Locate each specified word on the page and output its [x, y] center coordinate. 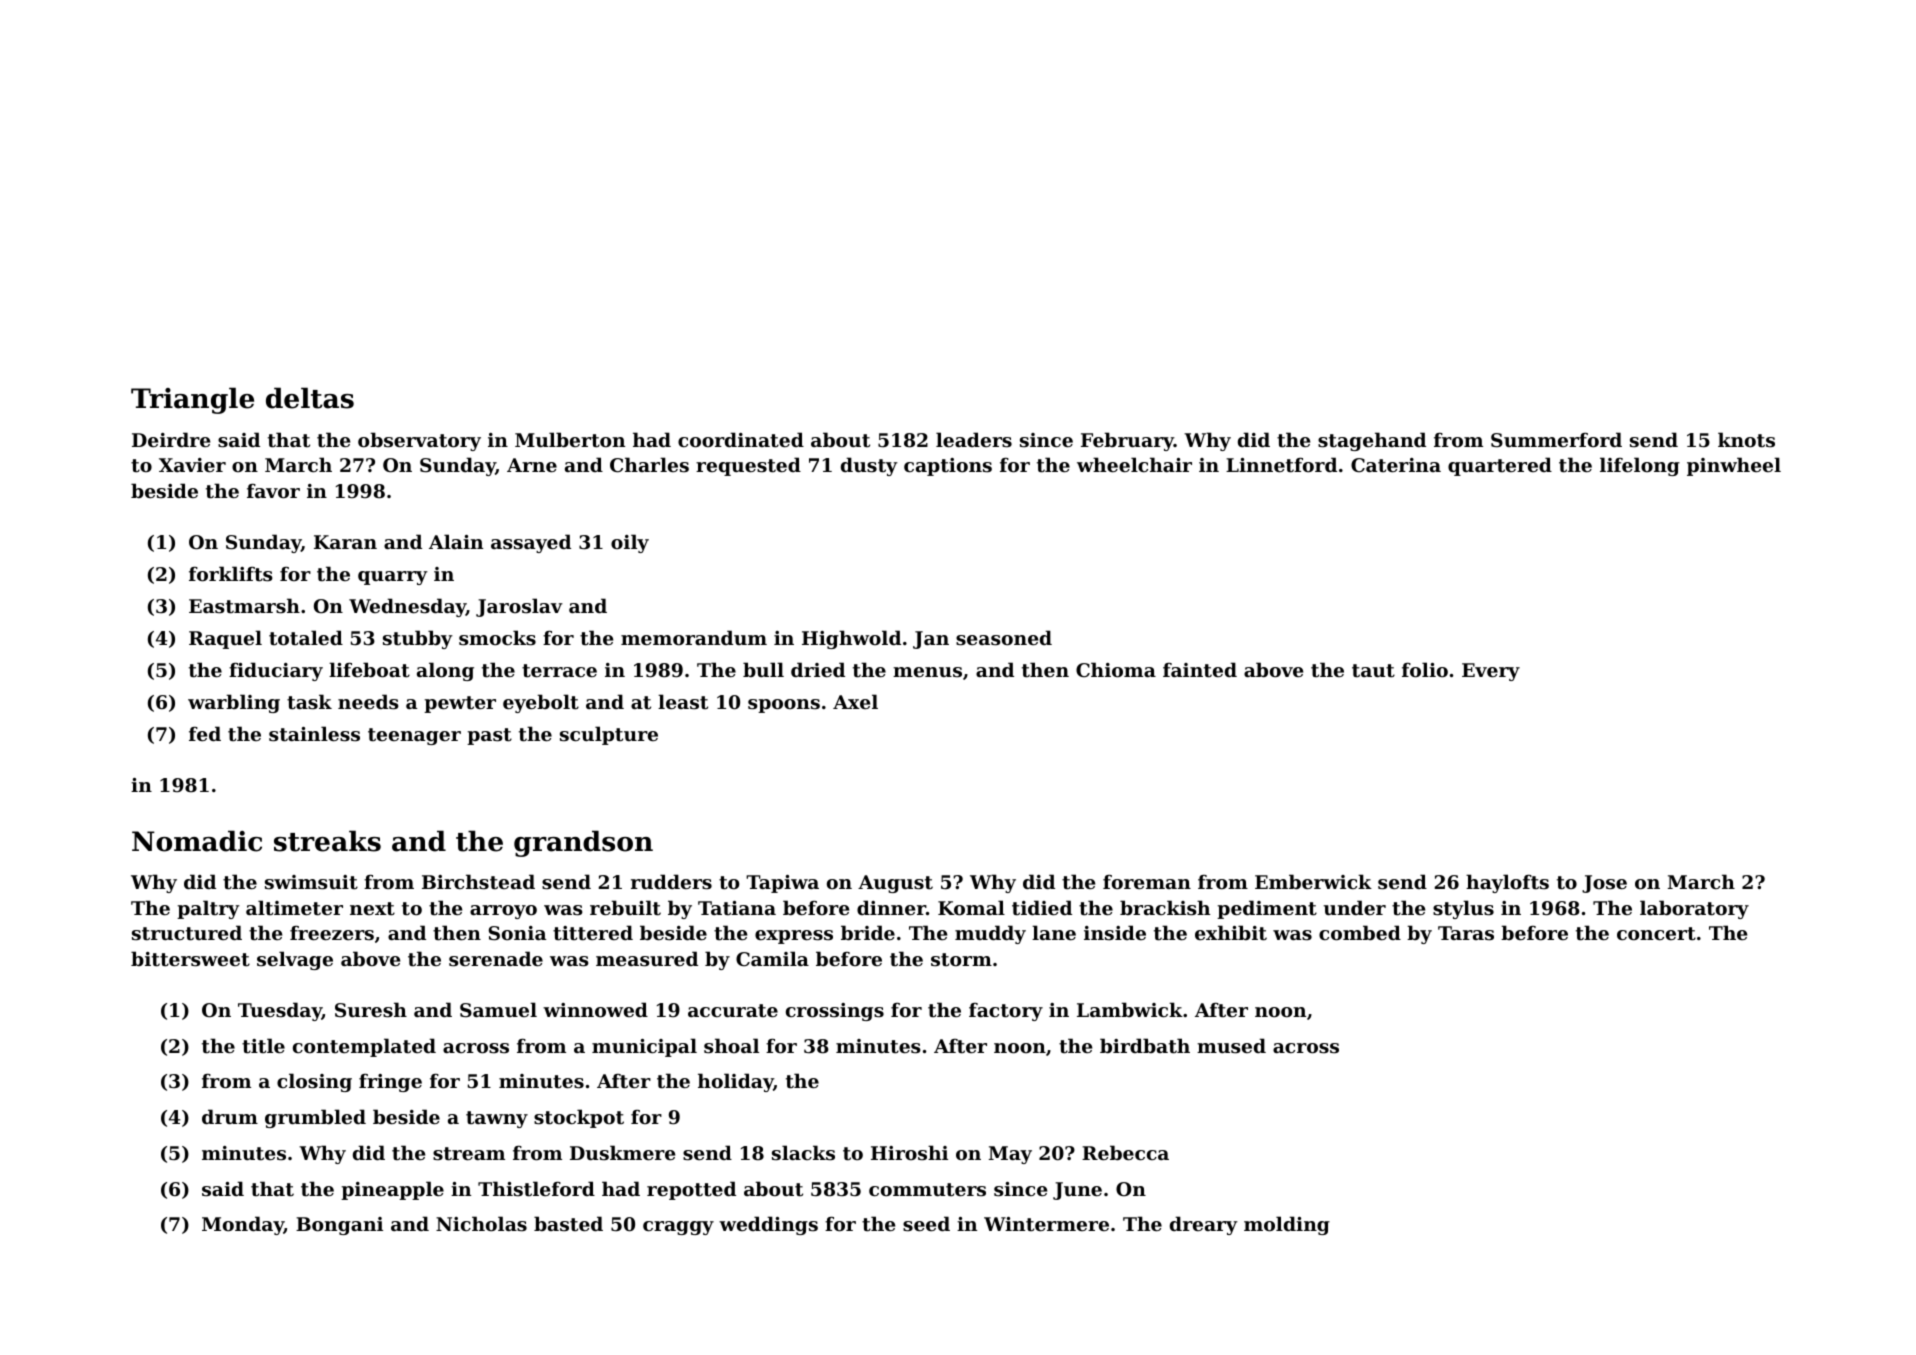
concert [1656, 934]
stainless [314, 734]
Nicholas [481, 1223]
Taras [1466, 933]
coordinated [741, 440]
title [263, 1046]
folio [1425, 670]
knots [1746, 440]
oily [630, 543]
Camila [772, 958]
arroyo [503, 912]
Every [1491, 672]
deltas [310, 398]
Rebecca [1125, 1152]
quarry [393, 578]
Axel [855, 701]
